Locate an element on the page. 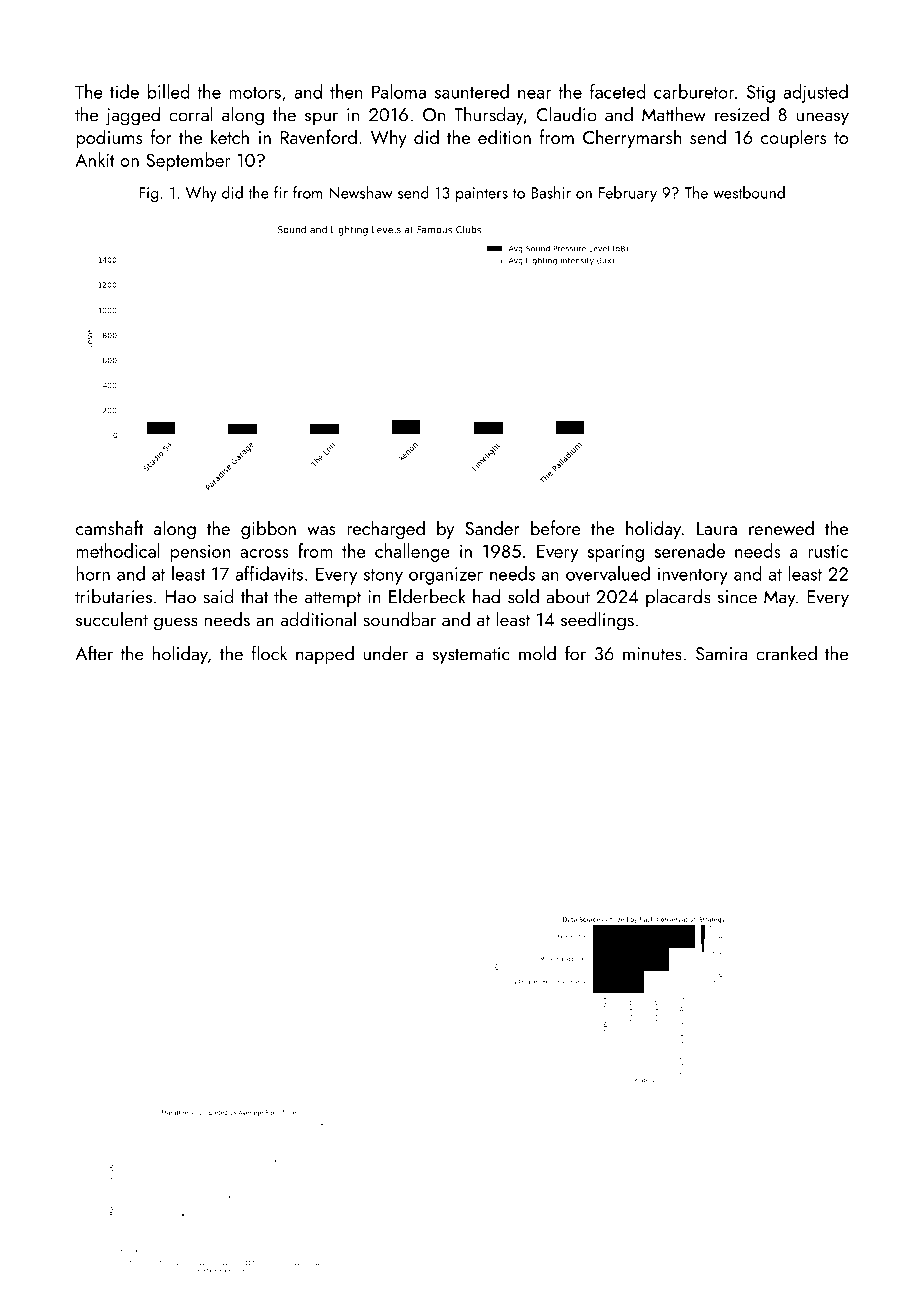 The width and height of the document is (924, 1314). faceted is located at coordinates (618, 91).
